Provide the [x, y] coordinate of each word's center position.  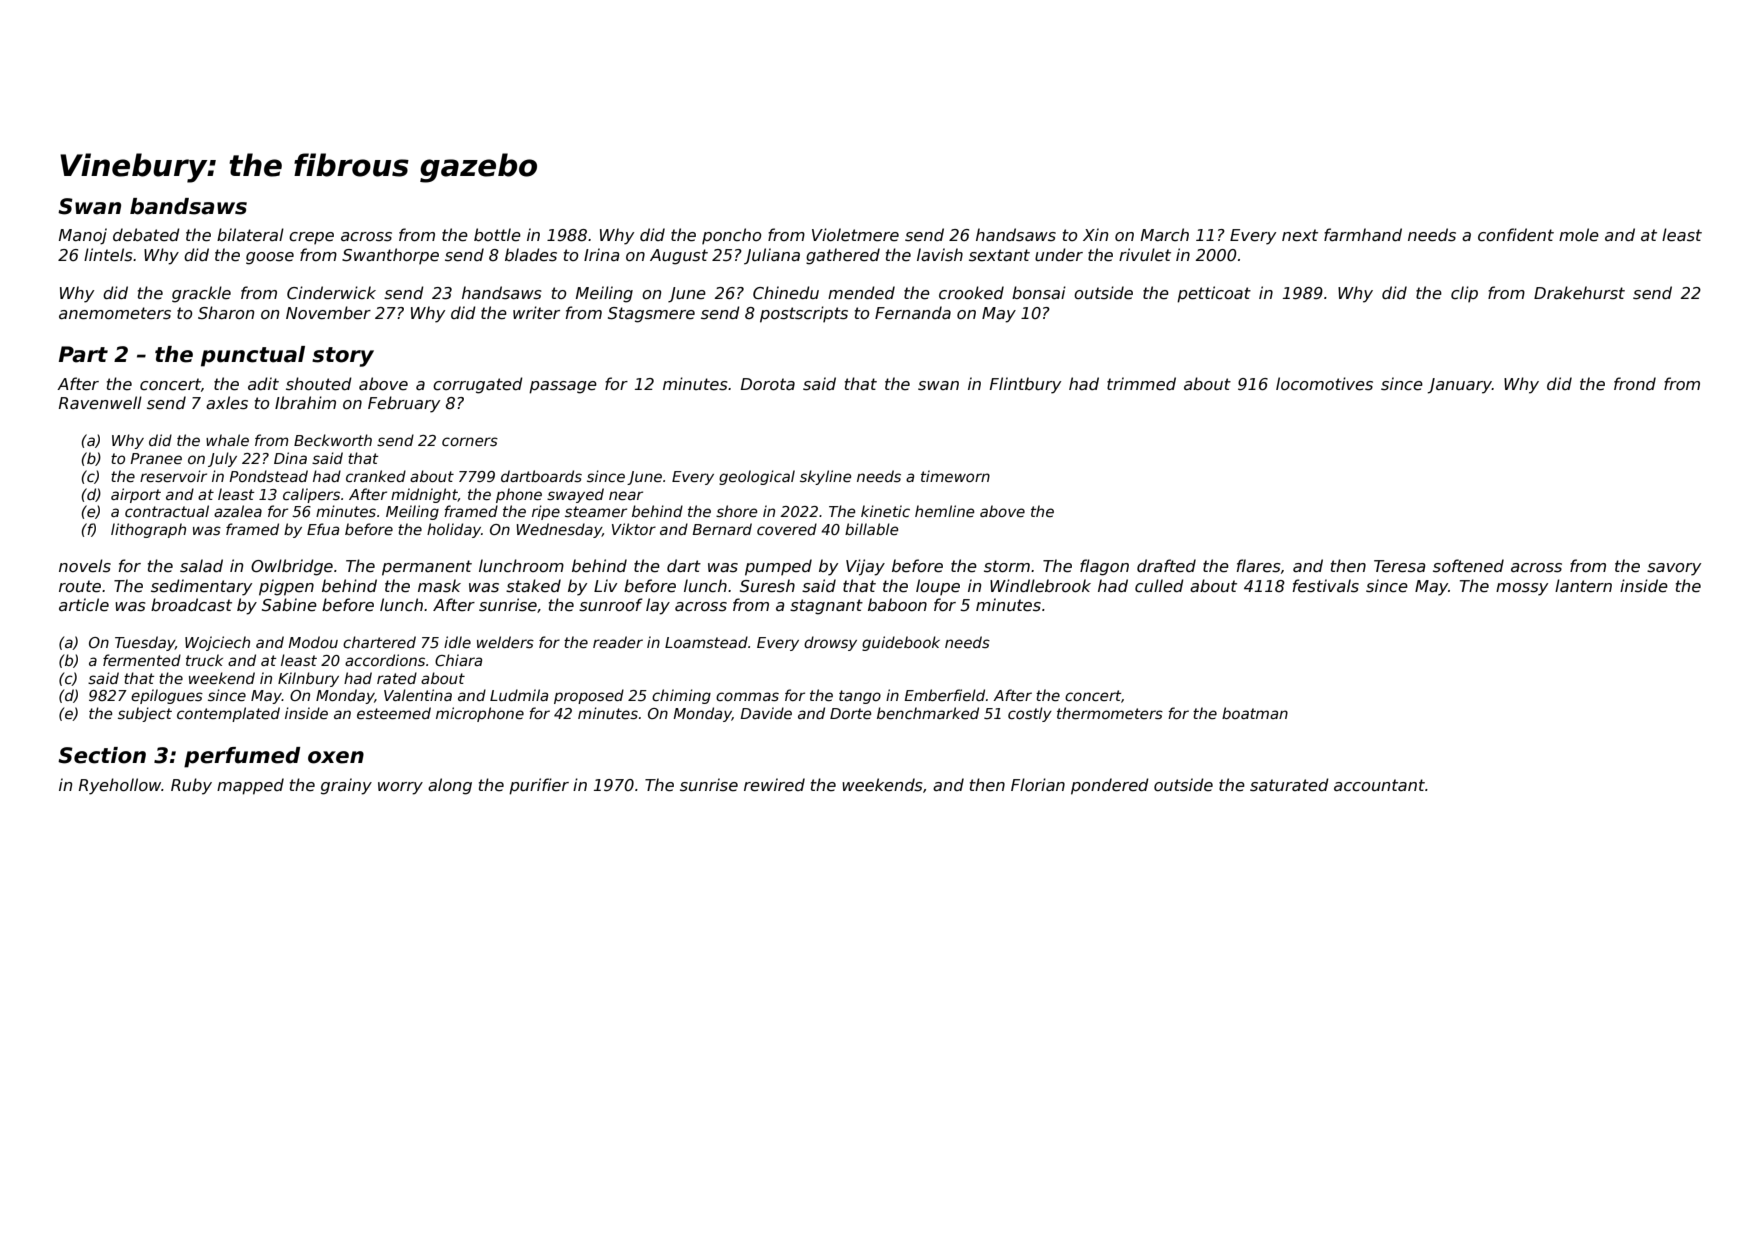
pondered [1110, 786]
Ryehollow [120, 786]
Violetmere [855, 235]
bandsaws [188, 206]
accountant [1379, 785]
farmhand [1363, 234]
